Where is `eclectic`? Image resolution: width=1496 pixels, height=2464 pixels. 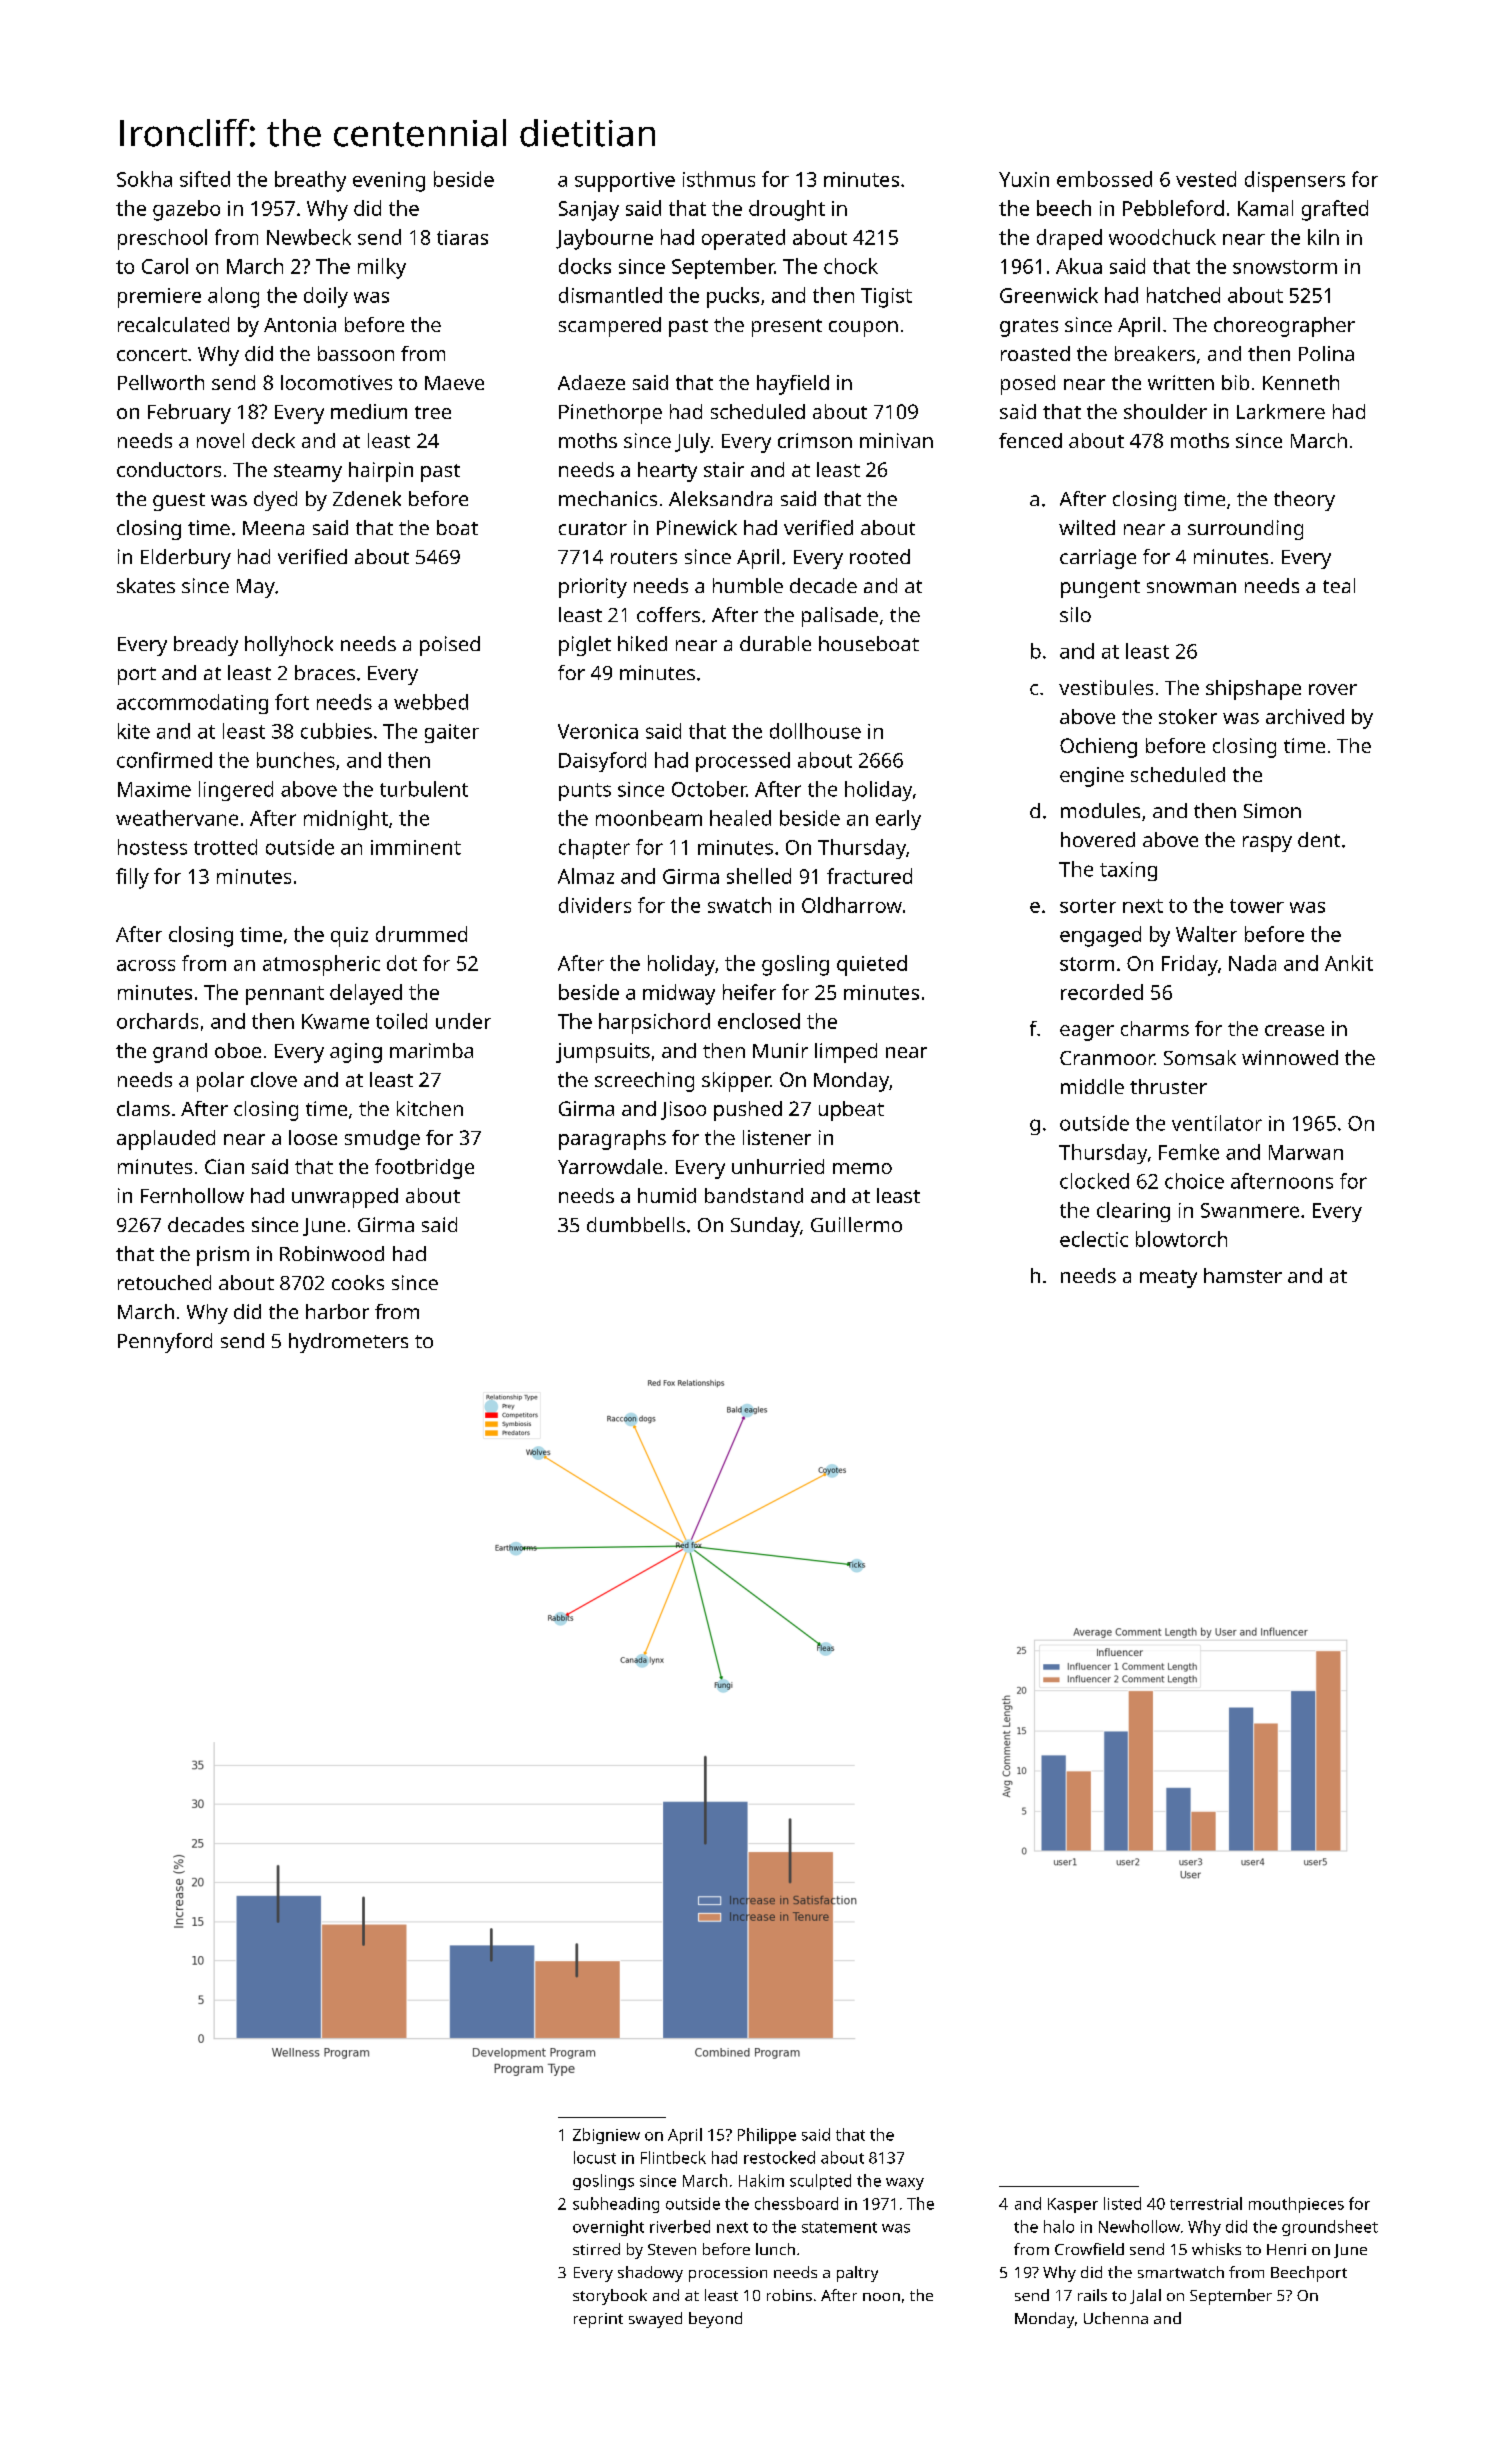 eclectic is located at coordinates (1094, 1239).
